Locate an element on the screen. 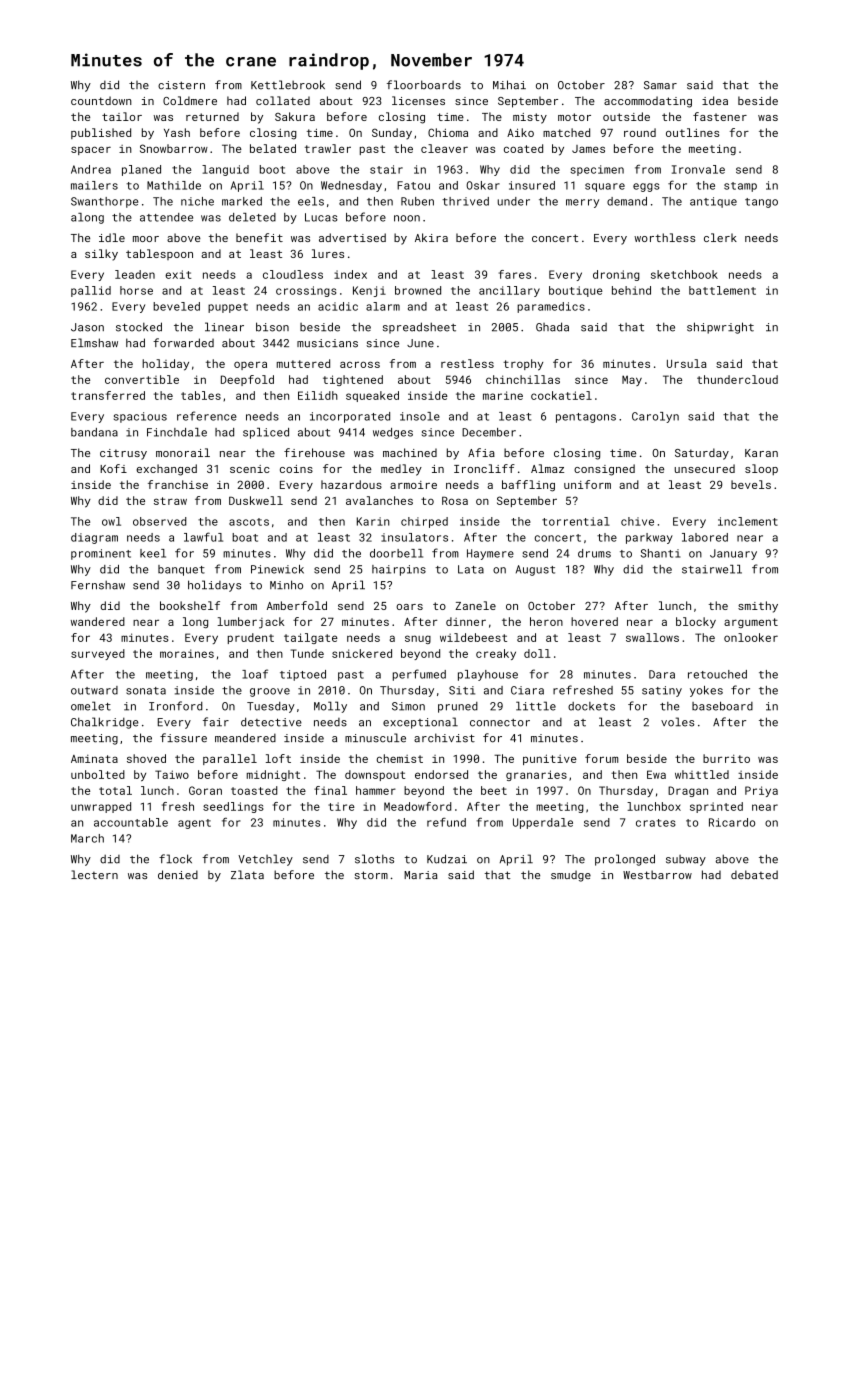 Image resolution: width=849 pixels, height=1400 pixels. outside is located at coordinates (626, 116).
